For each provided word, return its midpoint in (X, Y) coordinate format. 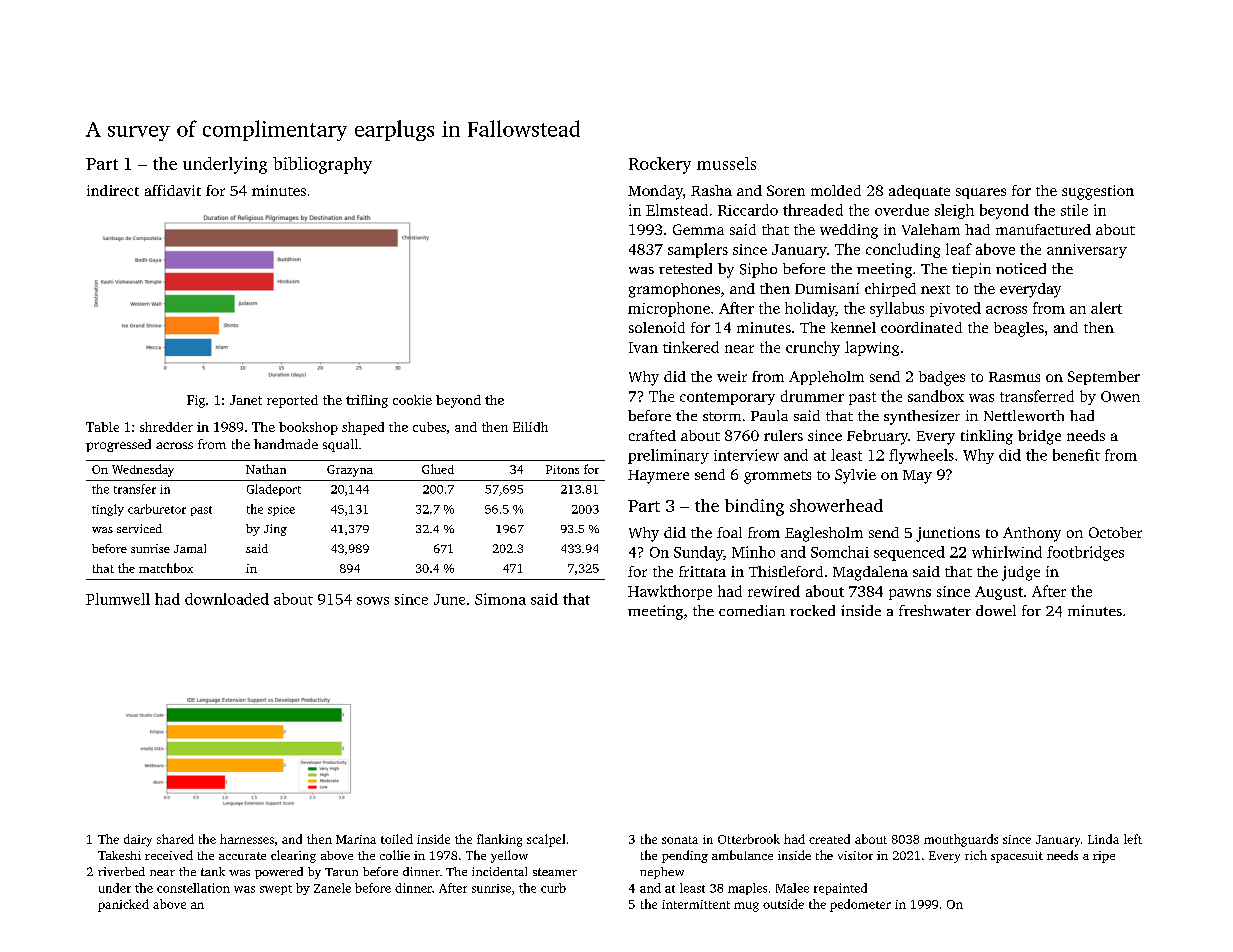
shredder (166, 427)
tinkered (691, 347)
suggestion (1098, 192)
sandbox (936, 396)
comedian (752, 610)
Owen (1120, 396)
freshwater (935, 610)
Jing (275, 530)
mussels (726, 163)
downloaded (227, 599)
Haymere (658, 477)
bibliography (322, 165)
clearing (293, 856)
